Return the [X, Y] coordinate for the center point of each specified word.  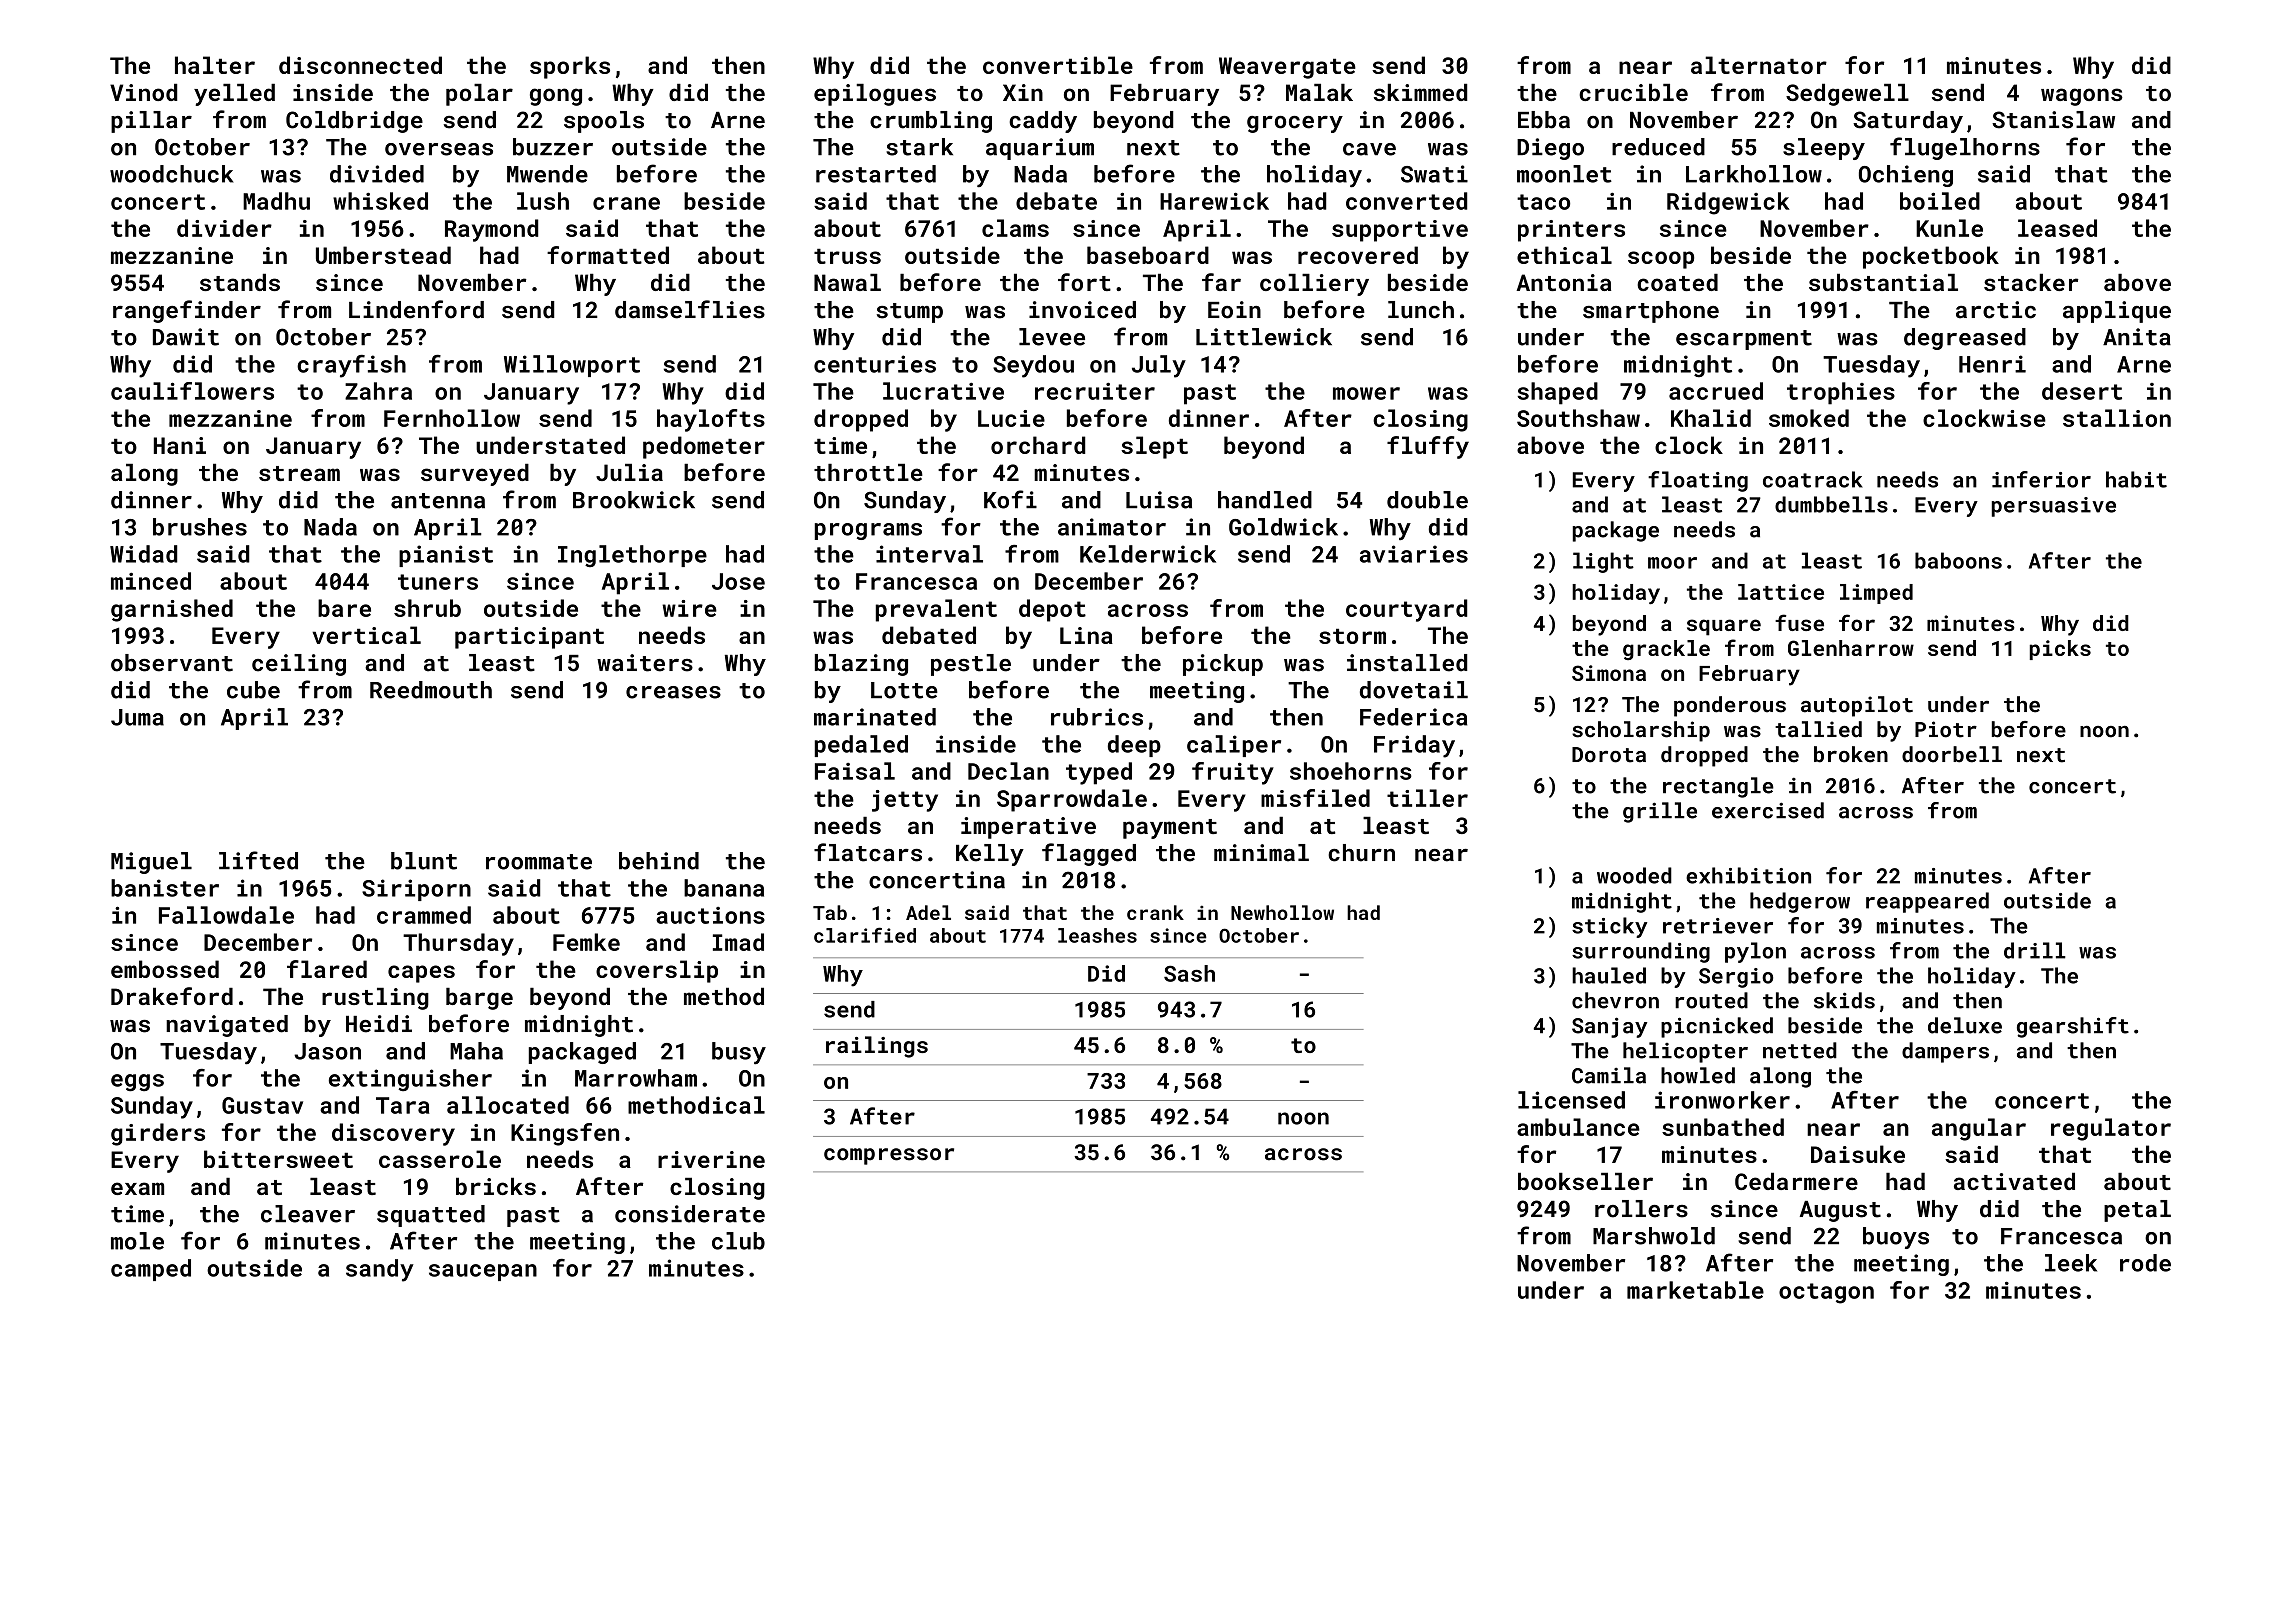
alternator [1759, 65]
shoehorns [1351, 771]
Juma [137, 717]
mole [137, 1241]
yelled [234, 94]
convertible [1058, 65]
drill [2035, 950]
